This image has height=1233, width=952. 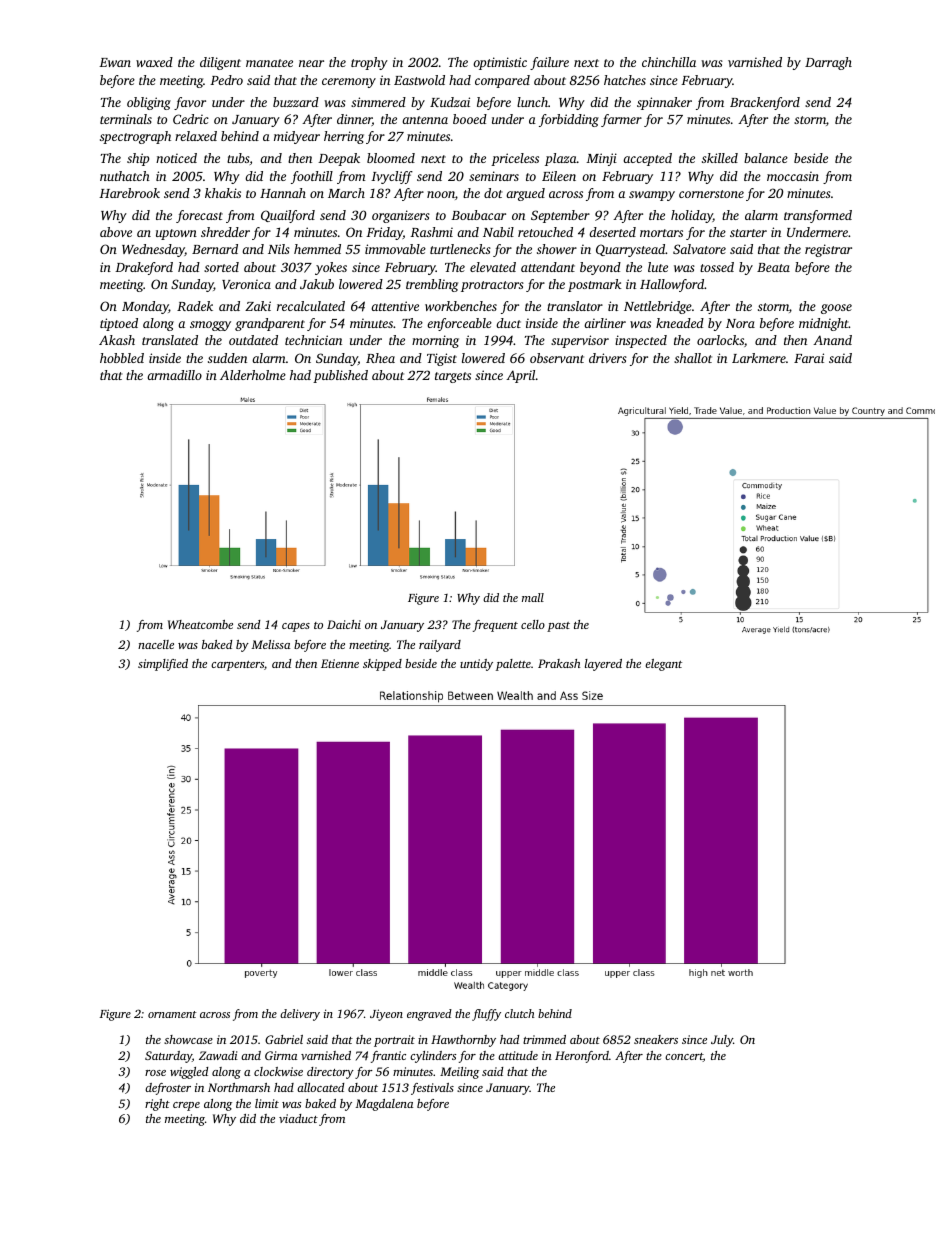 What do you see at coordinates (172, 1014) in the image?
I see `ornament` at bounding box center [172, 1014].
